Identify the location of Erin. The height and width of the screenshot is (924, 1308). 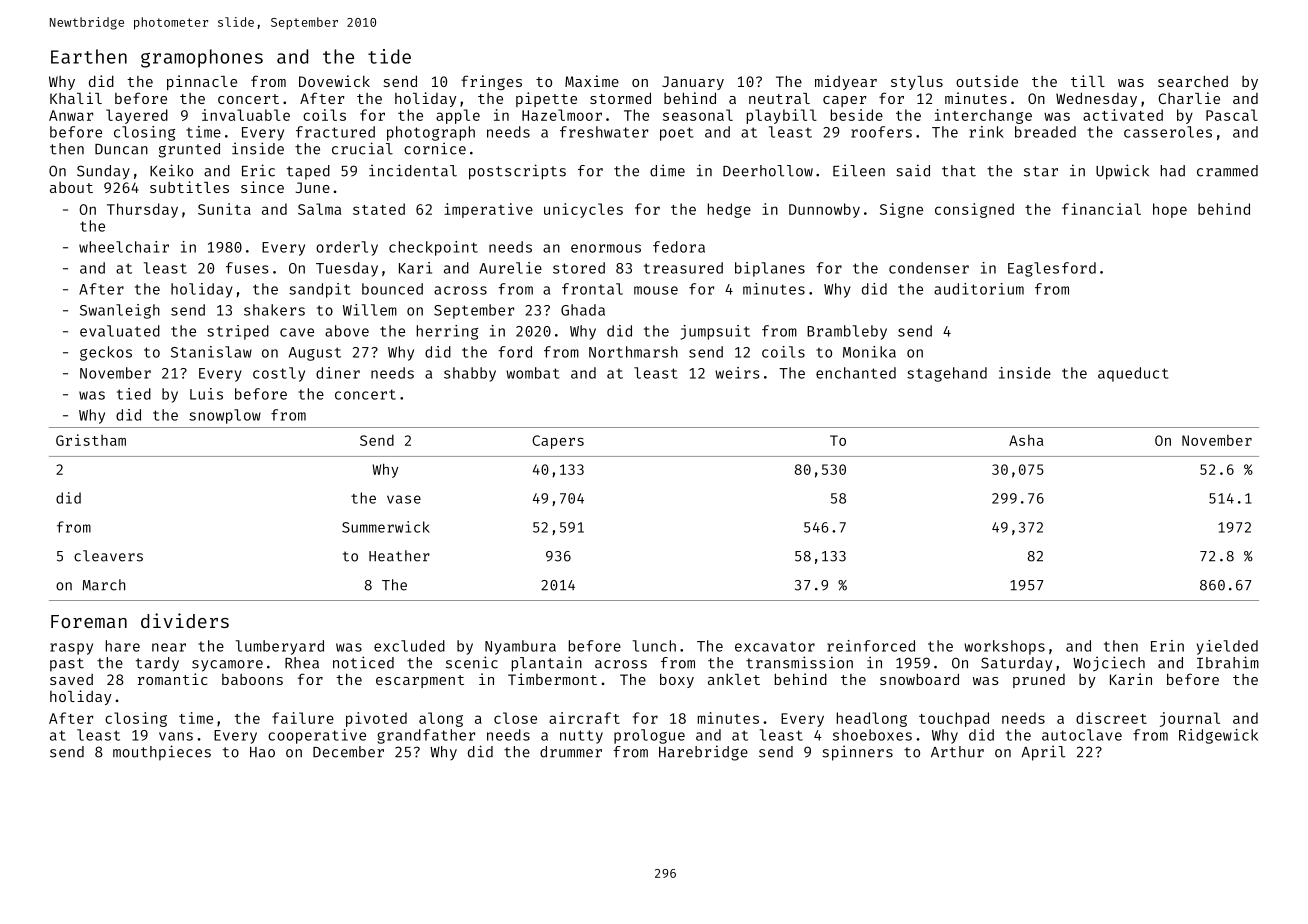
(1167, 646).
